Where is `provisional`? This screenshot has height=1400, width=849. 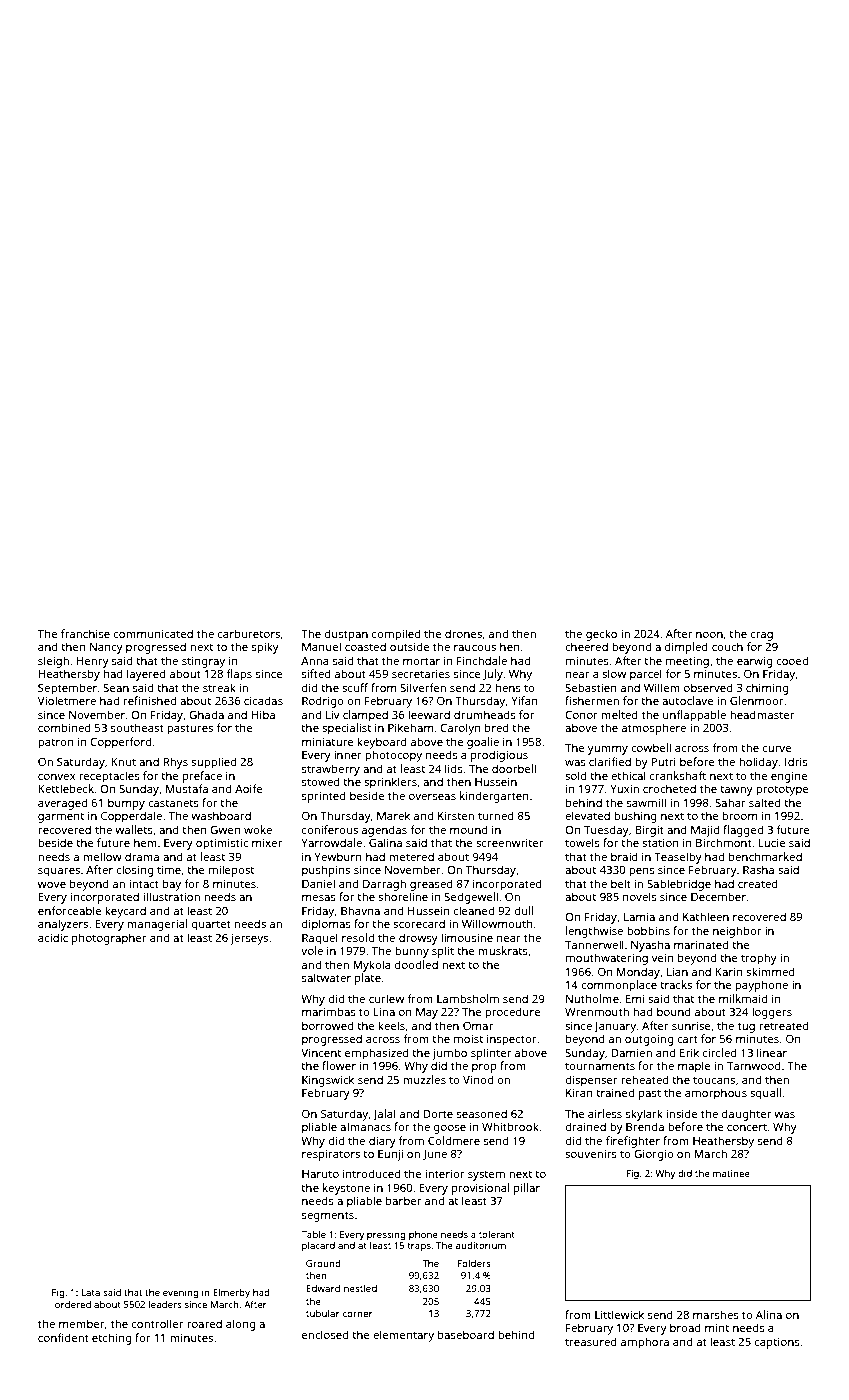 provisional is located at coordinates (480, 1189).
